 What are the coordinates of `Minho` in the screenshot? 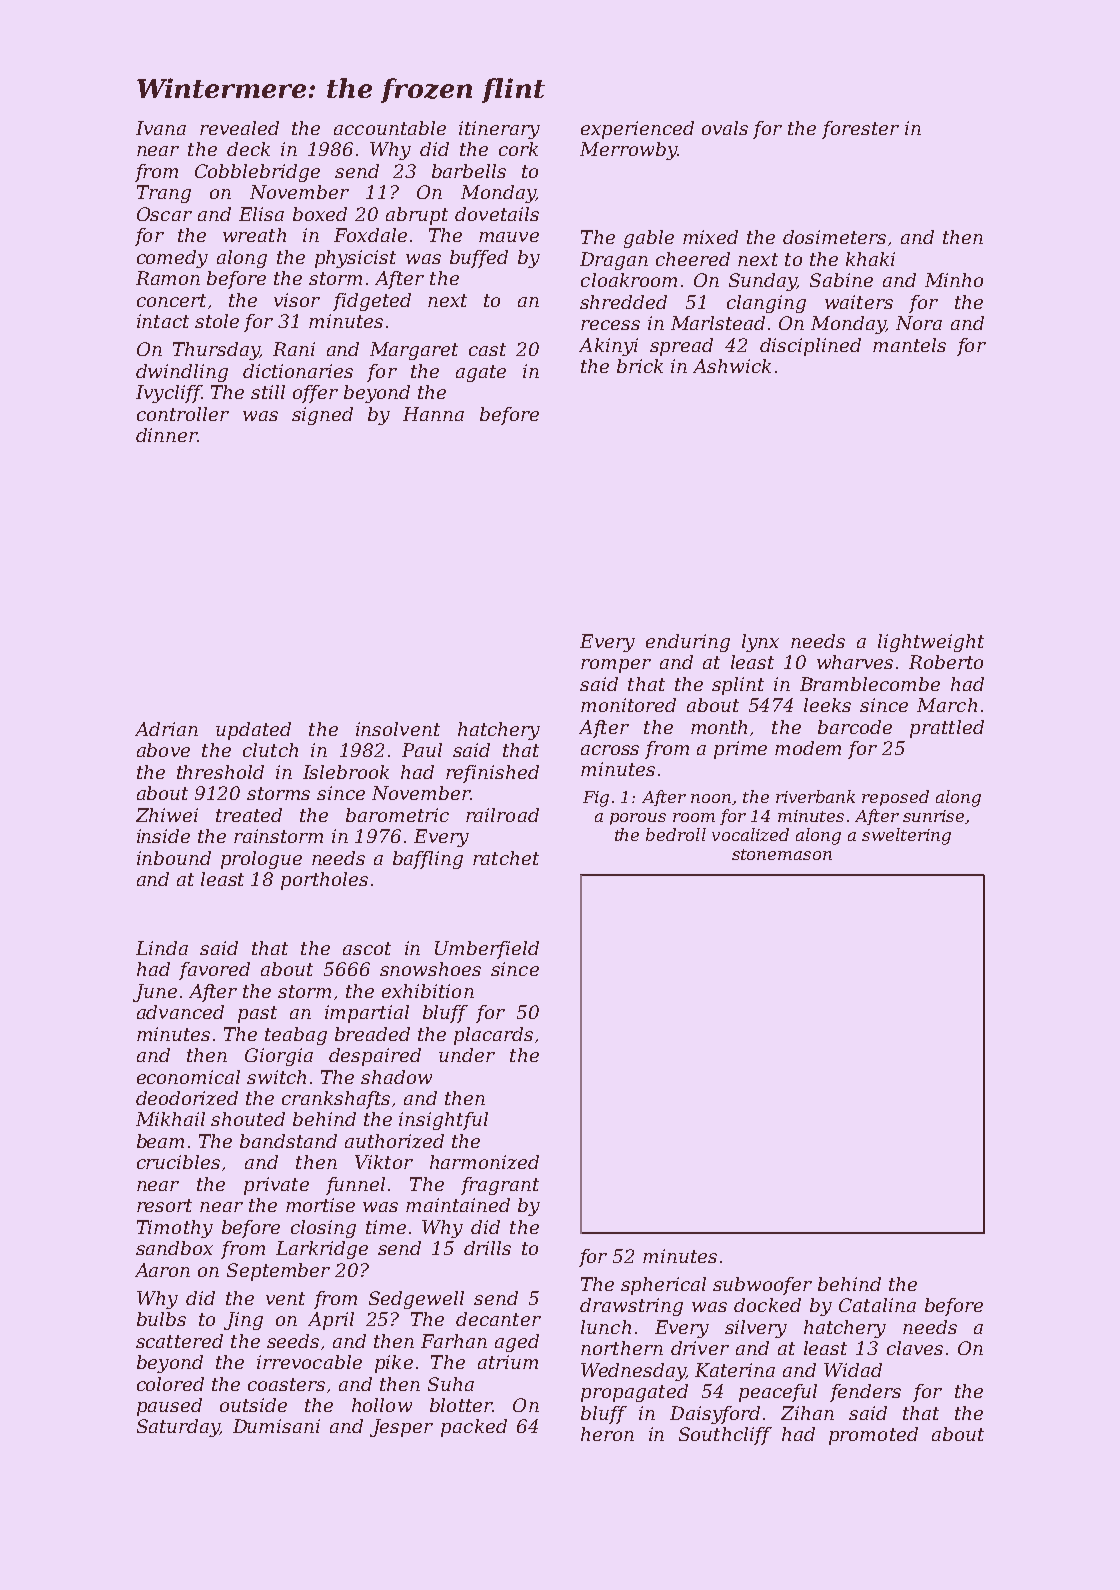 It's located at (954, 280).
